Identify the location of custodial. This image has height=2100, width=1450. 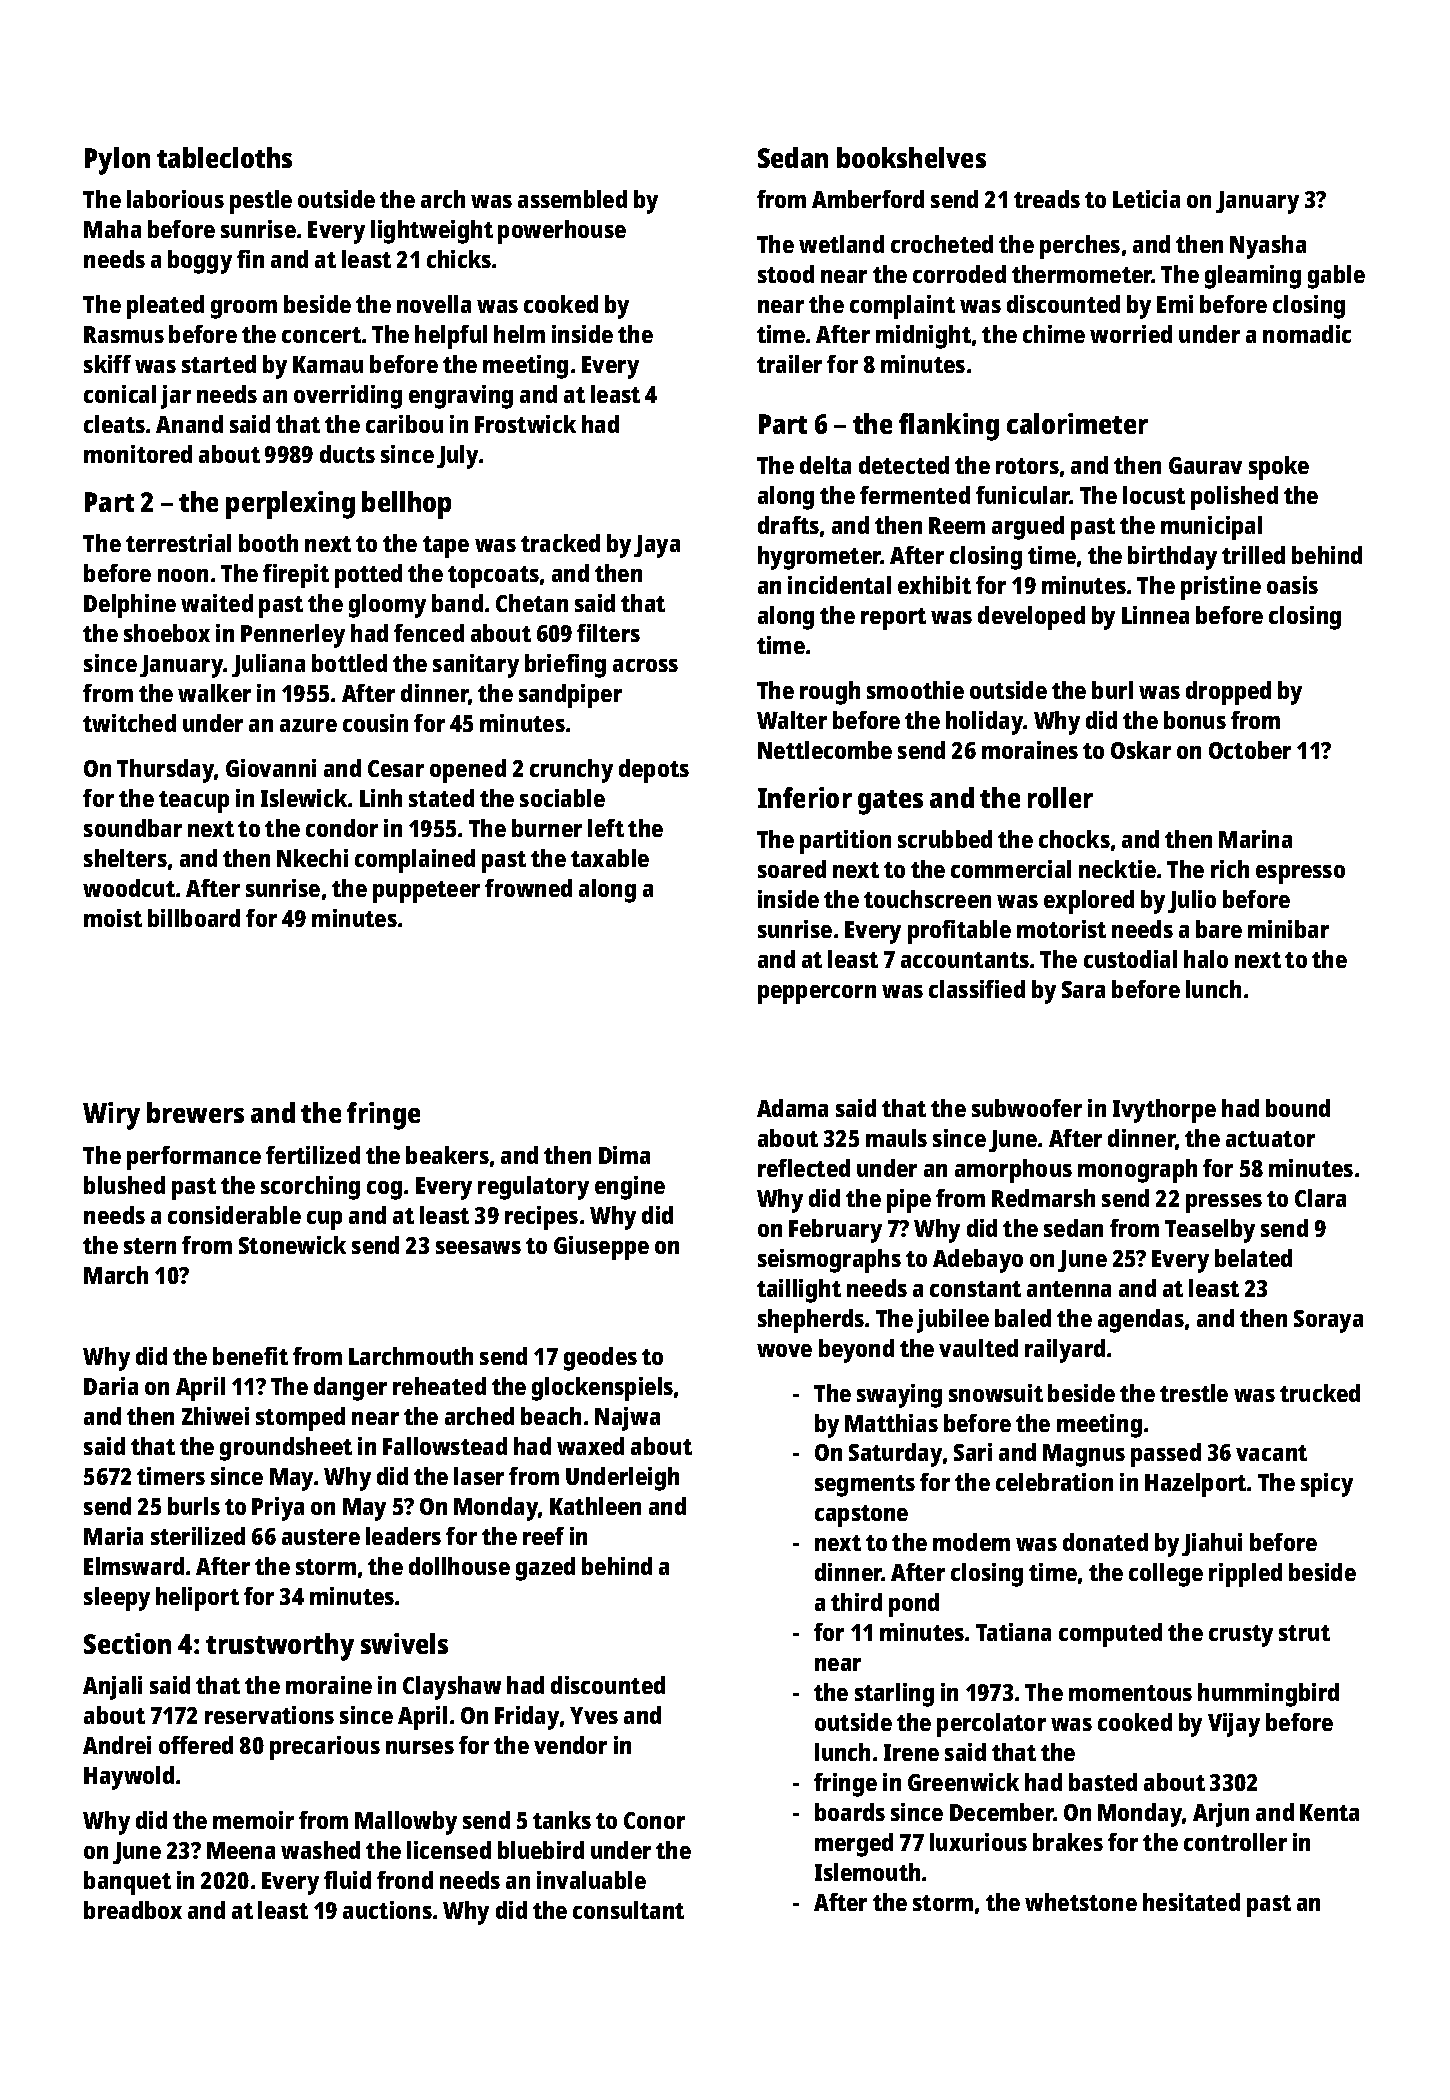
(1130, 959).
